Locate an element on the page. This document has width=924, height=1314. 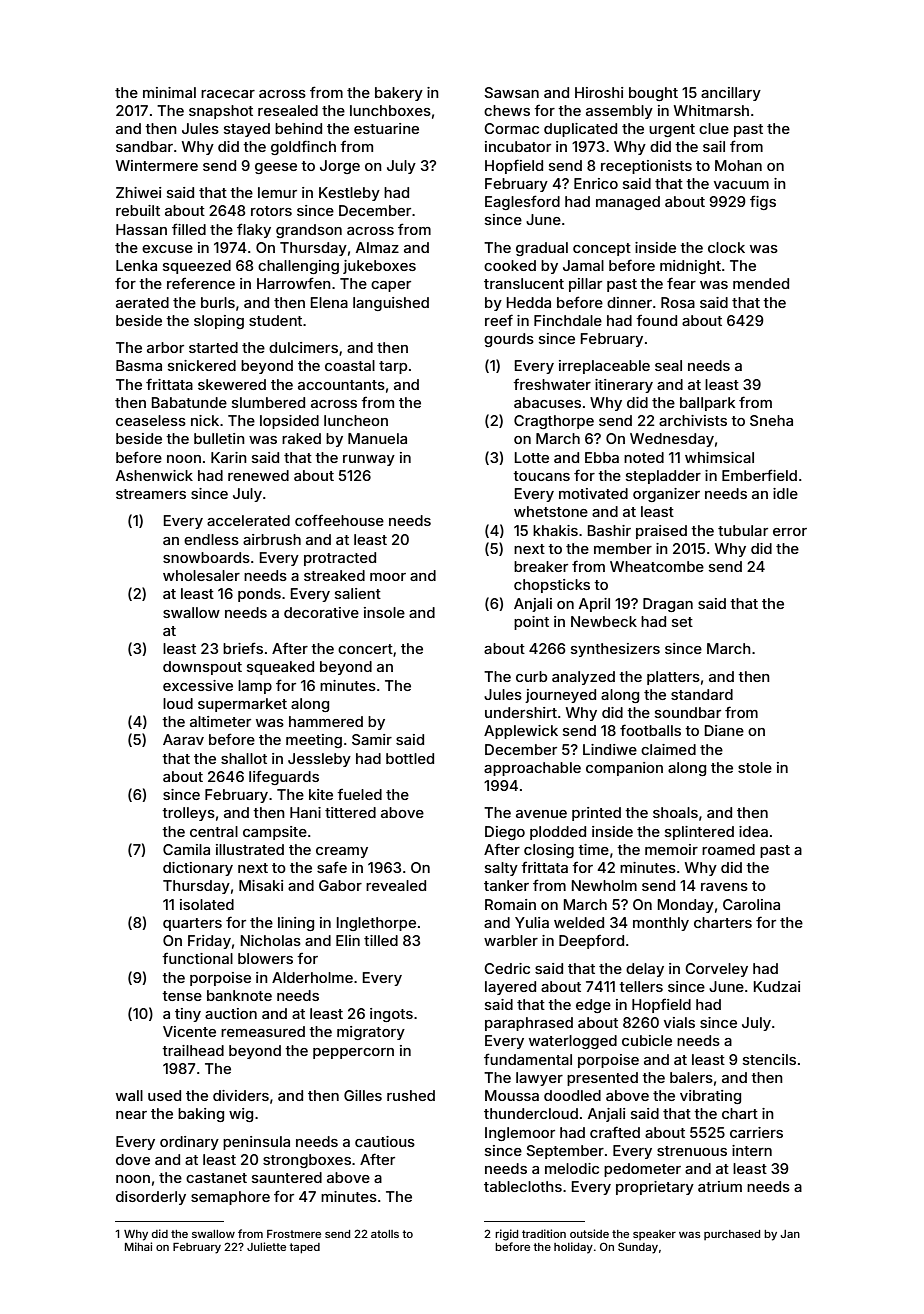
layered is located at coordinates (510, 988).
